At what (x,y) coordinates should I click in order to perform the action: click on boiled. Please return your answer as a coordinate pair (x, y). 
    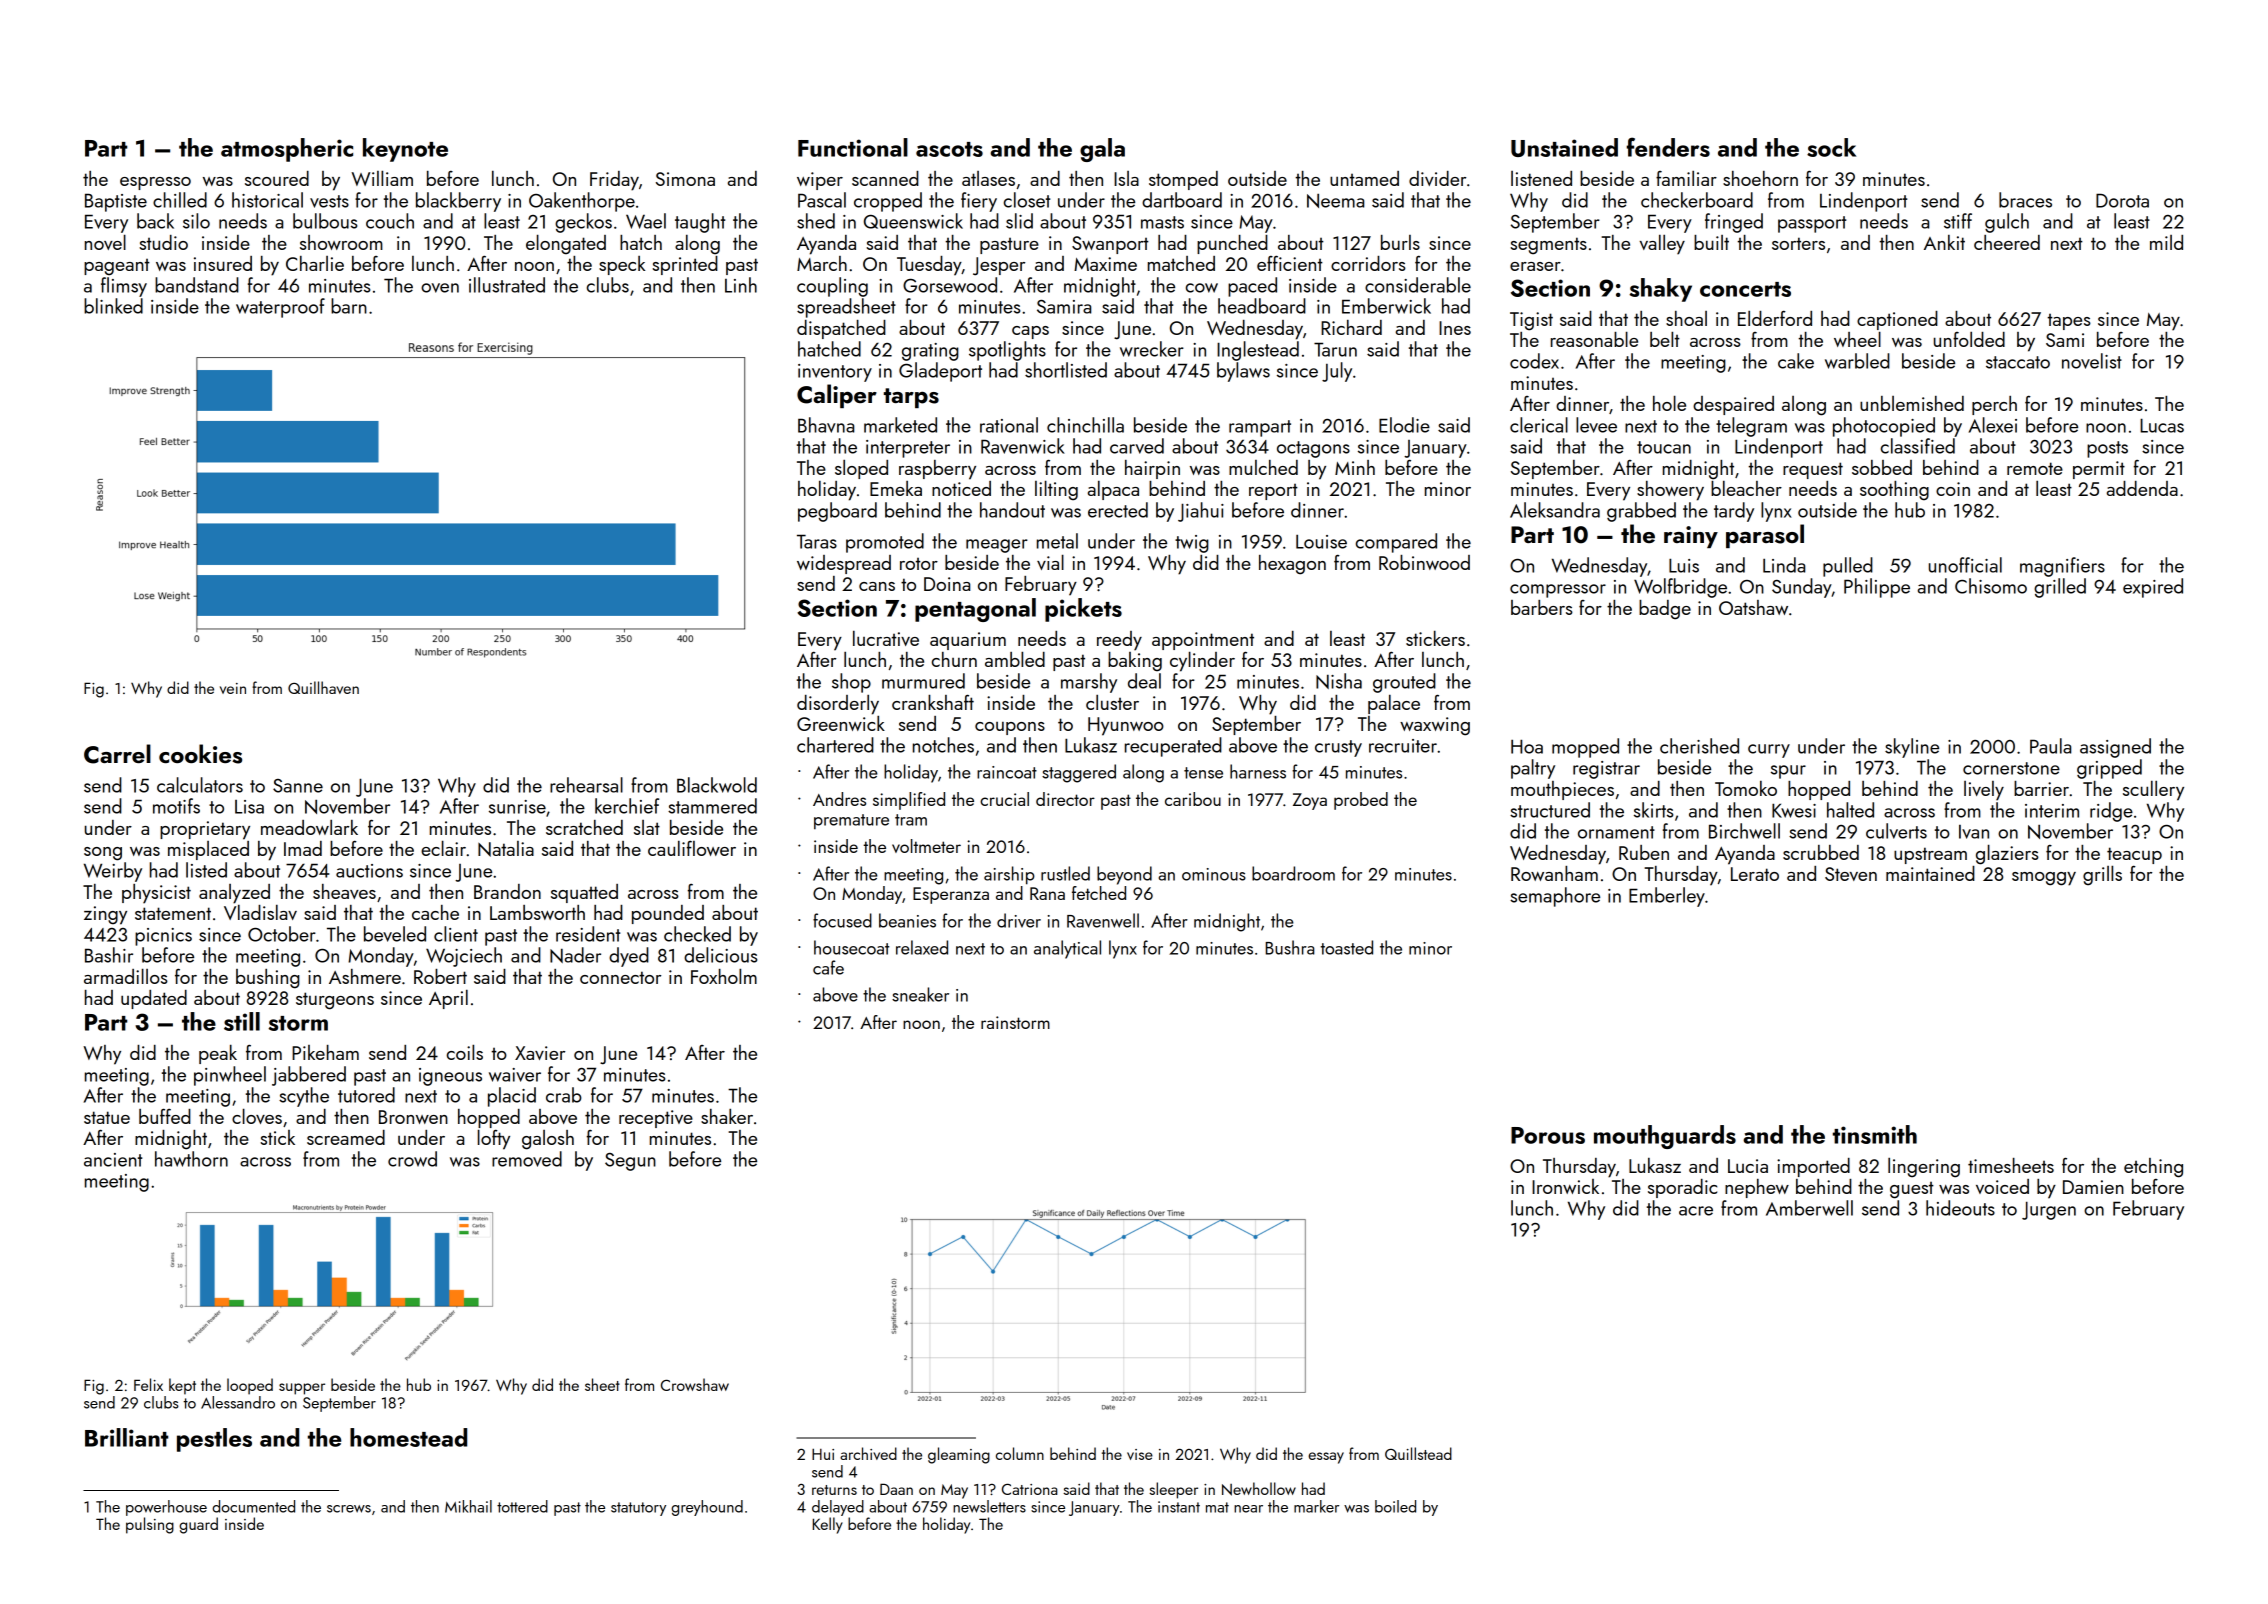
    Looking at the image, I should click on (1395, 1506).
